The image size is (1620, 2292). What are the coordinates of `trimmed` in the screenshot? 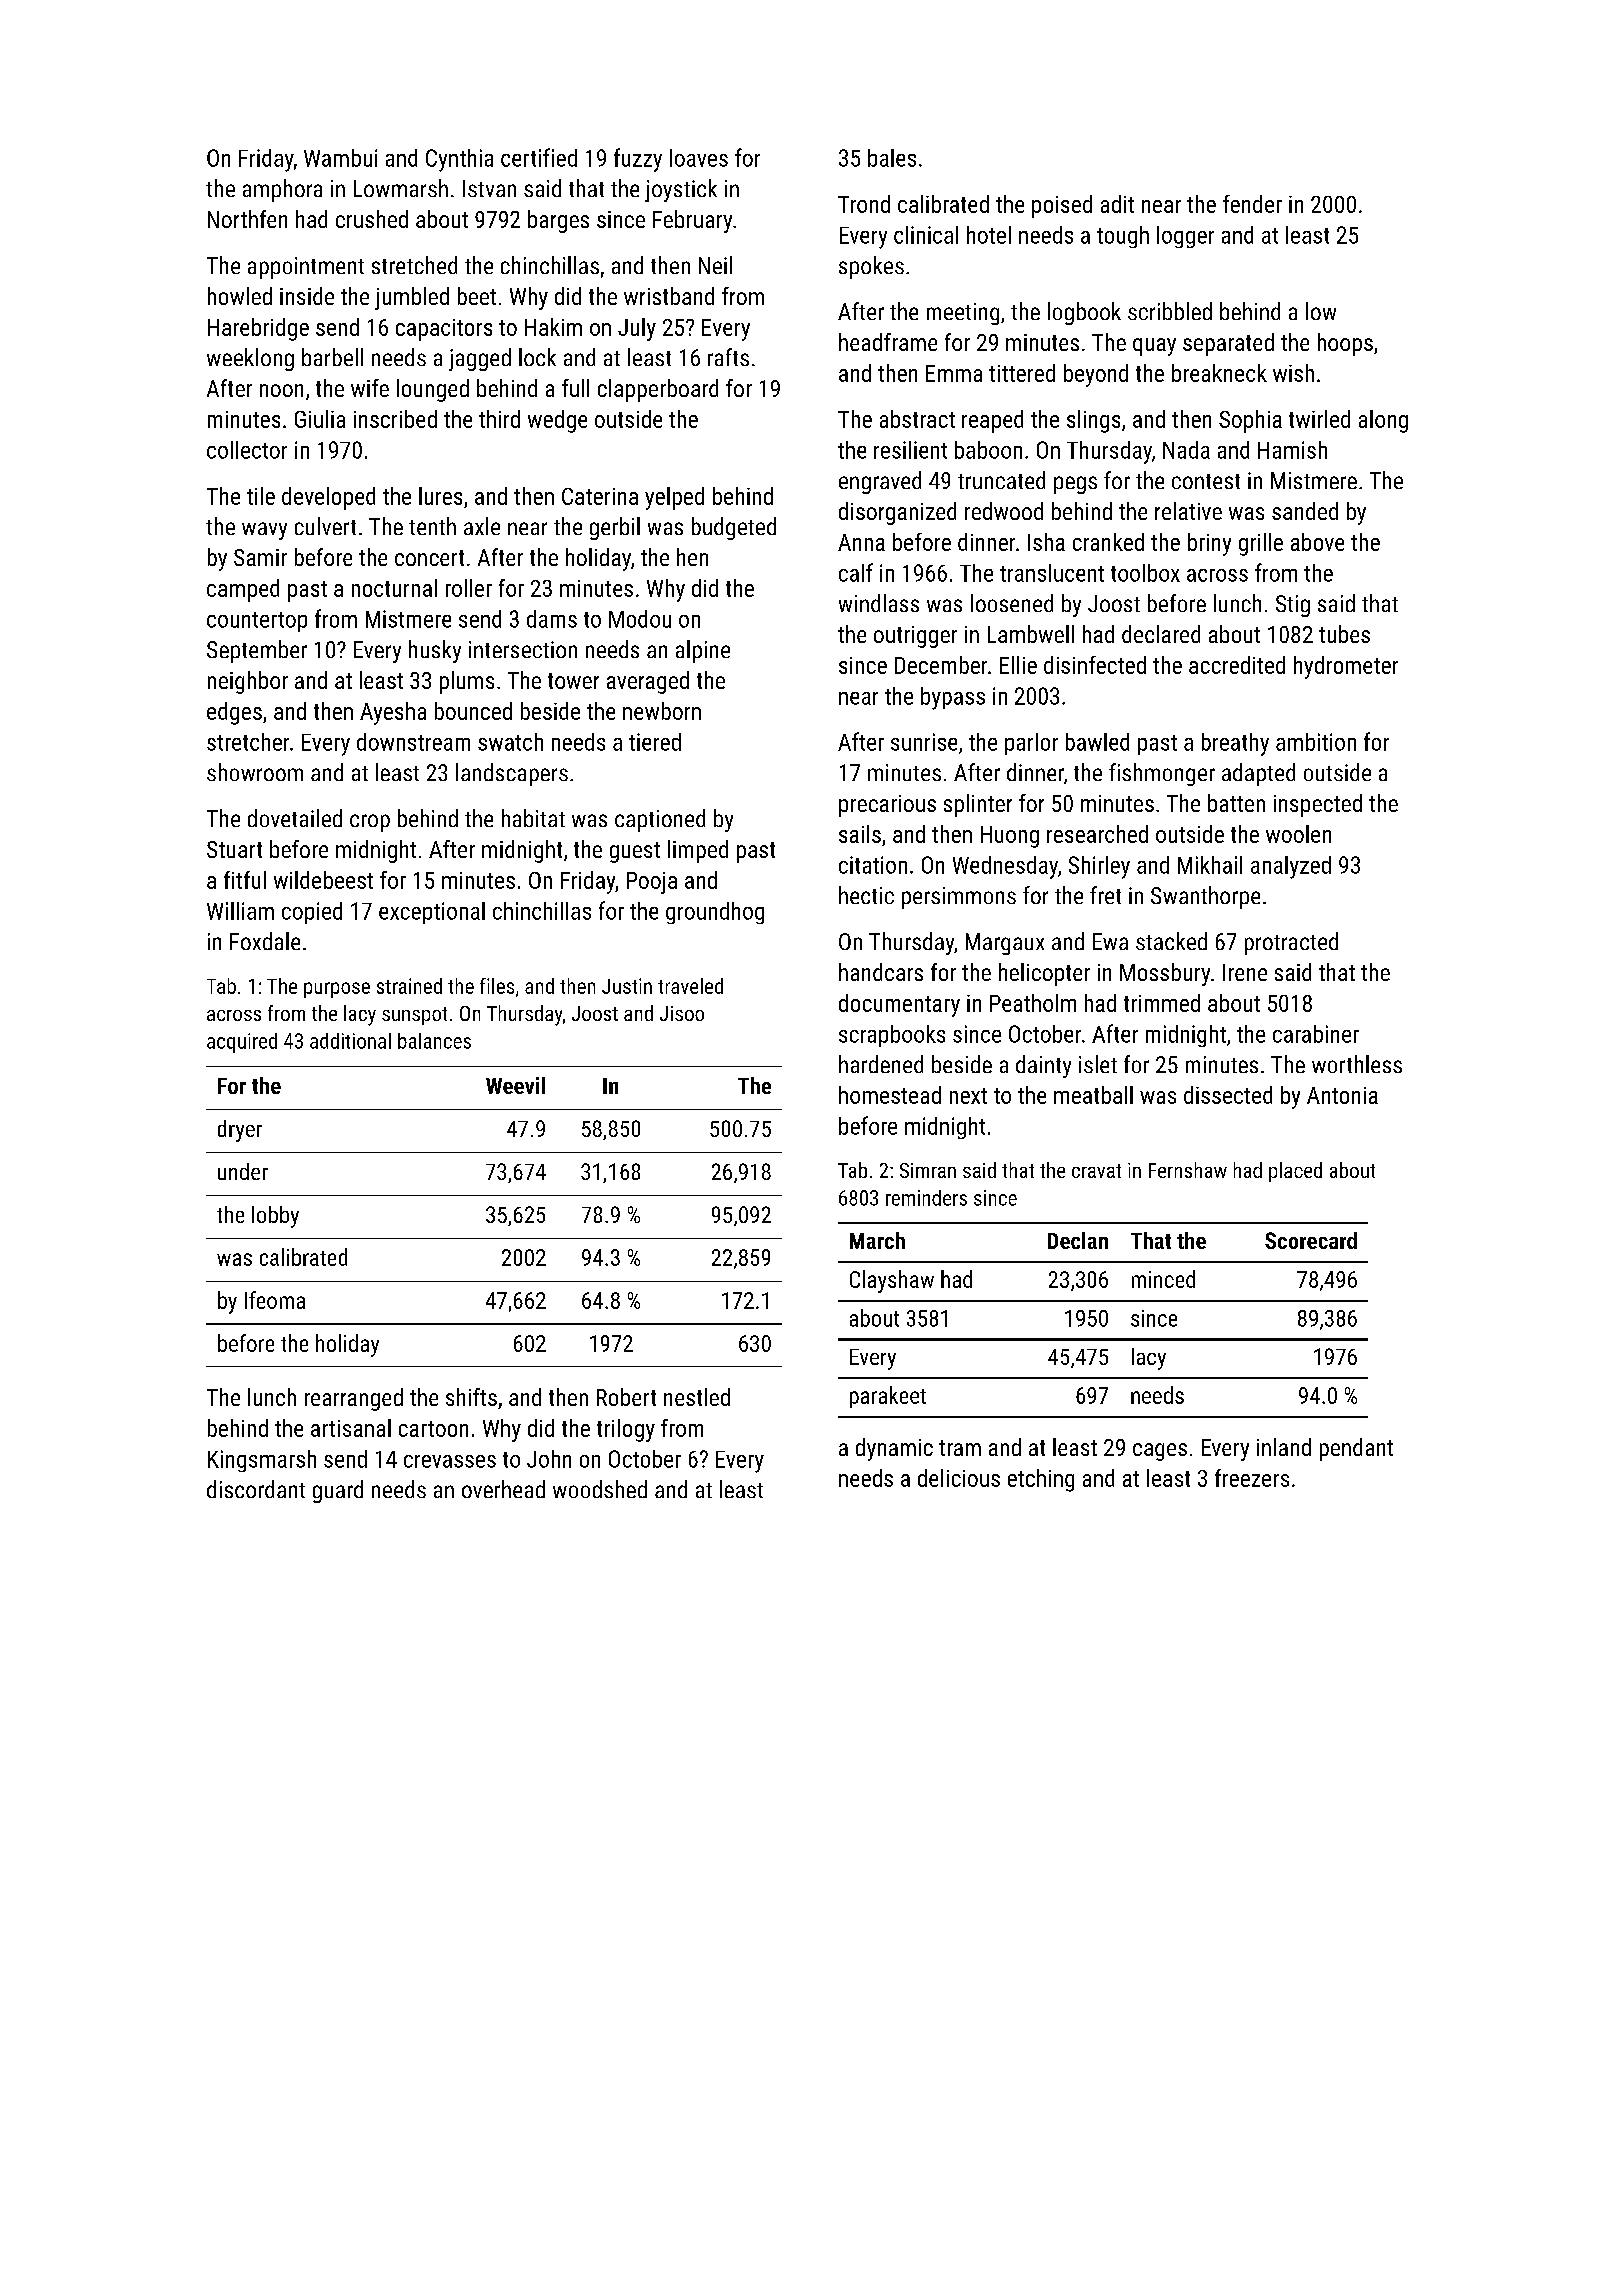 It's located at (1162, 1003).
